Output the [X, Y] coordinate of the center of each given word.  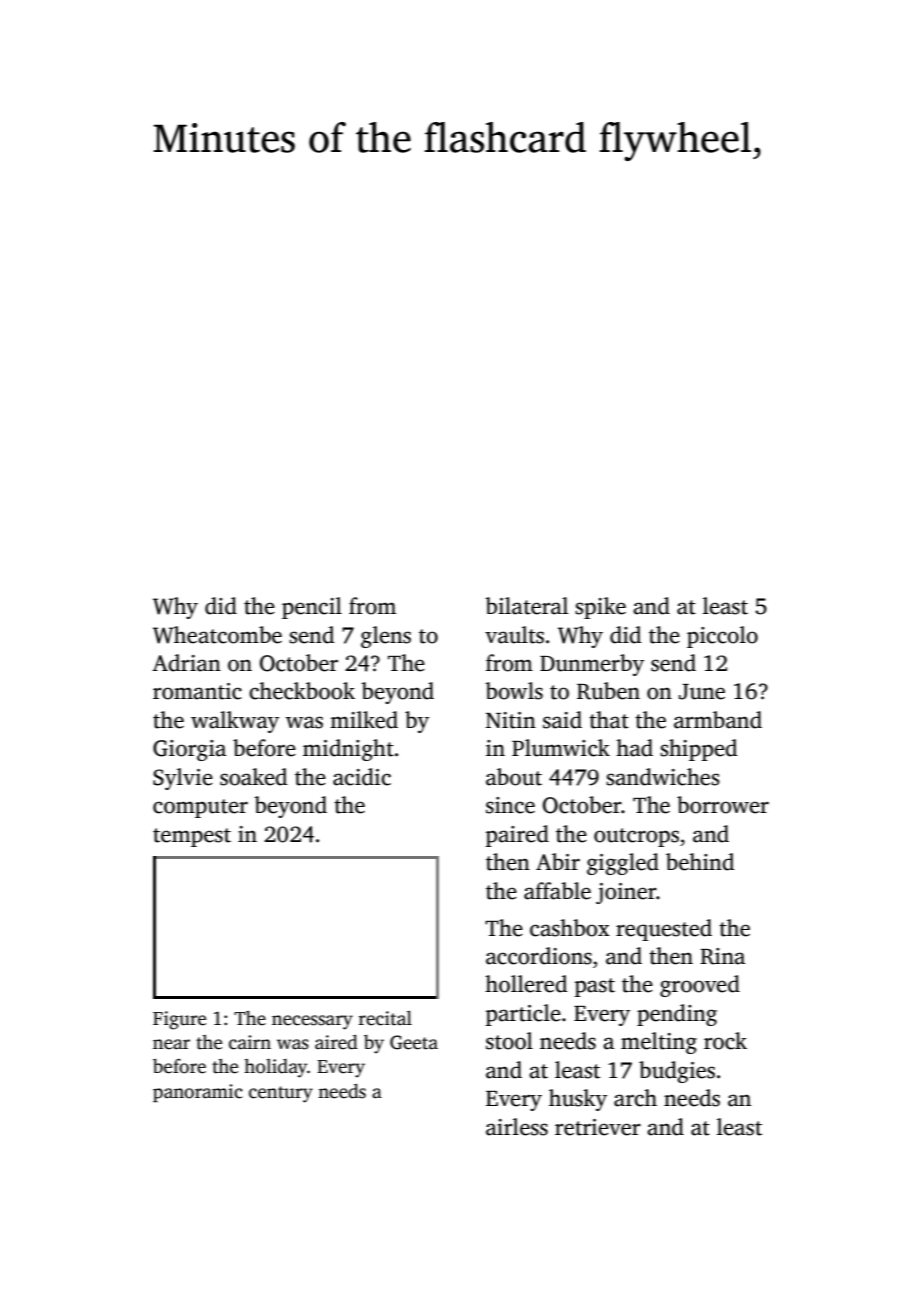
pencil [312, 608]
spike [600, 608]
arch [635, 1098]
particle [523, 1015]
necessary [312, 1022]
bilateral [526, 606]
